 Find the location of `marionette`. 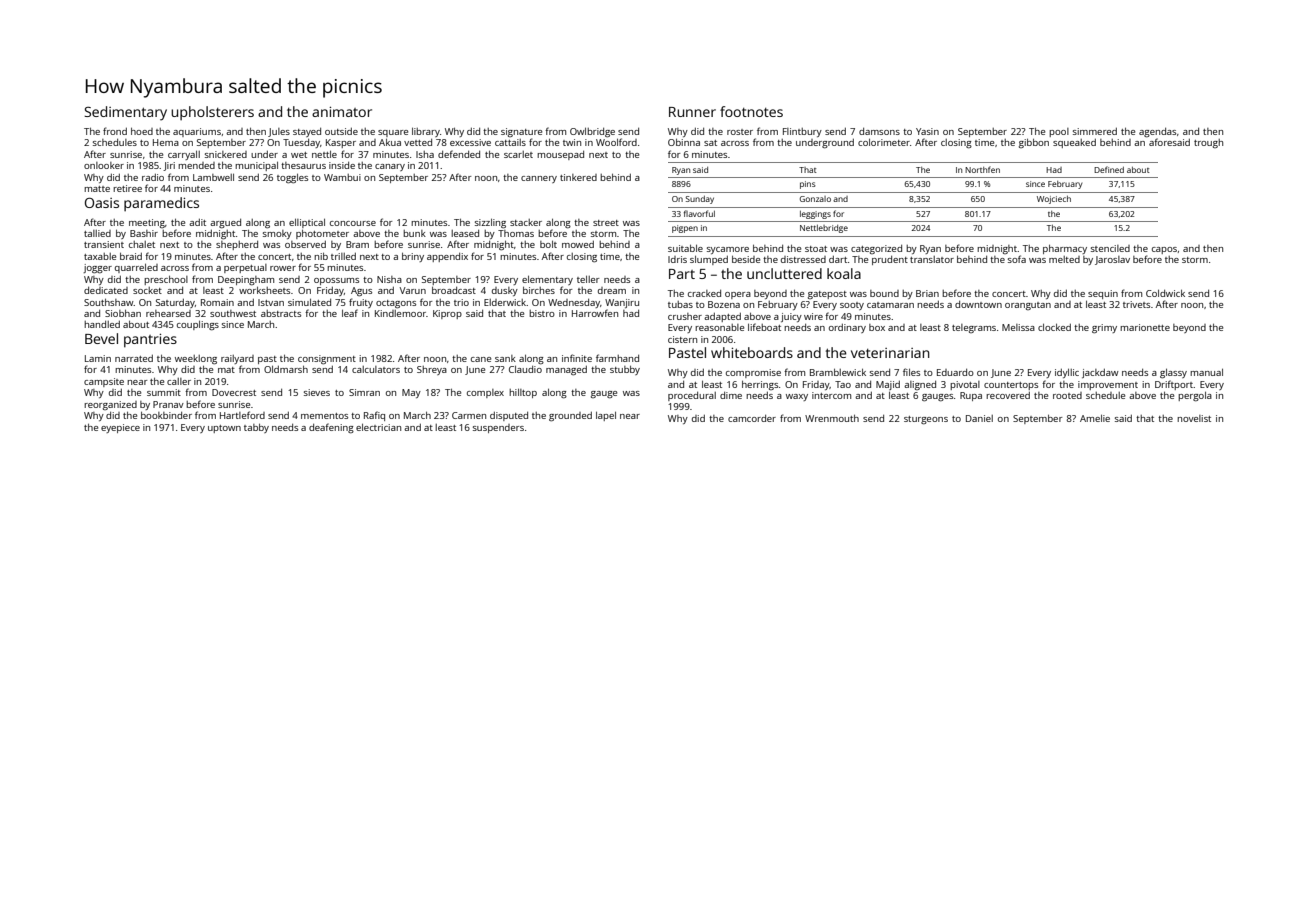

marionette is located at coordinates (1145, 327).
